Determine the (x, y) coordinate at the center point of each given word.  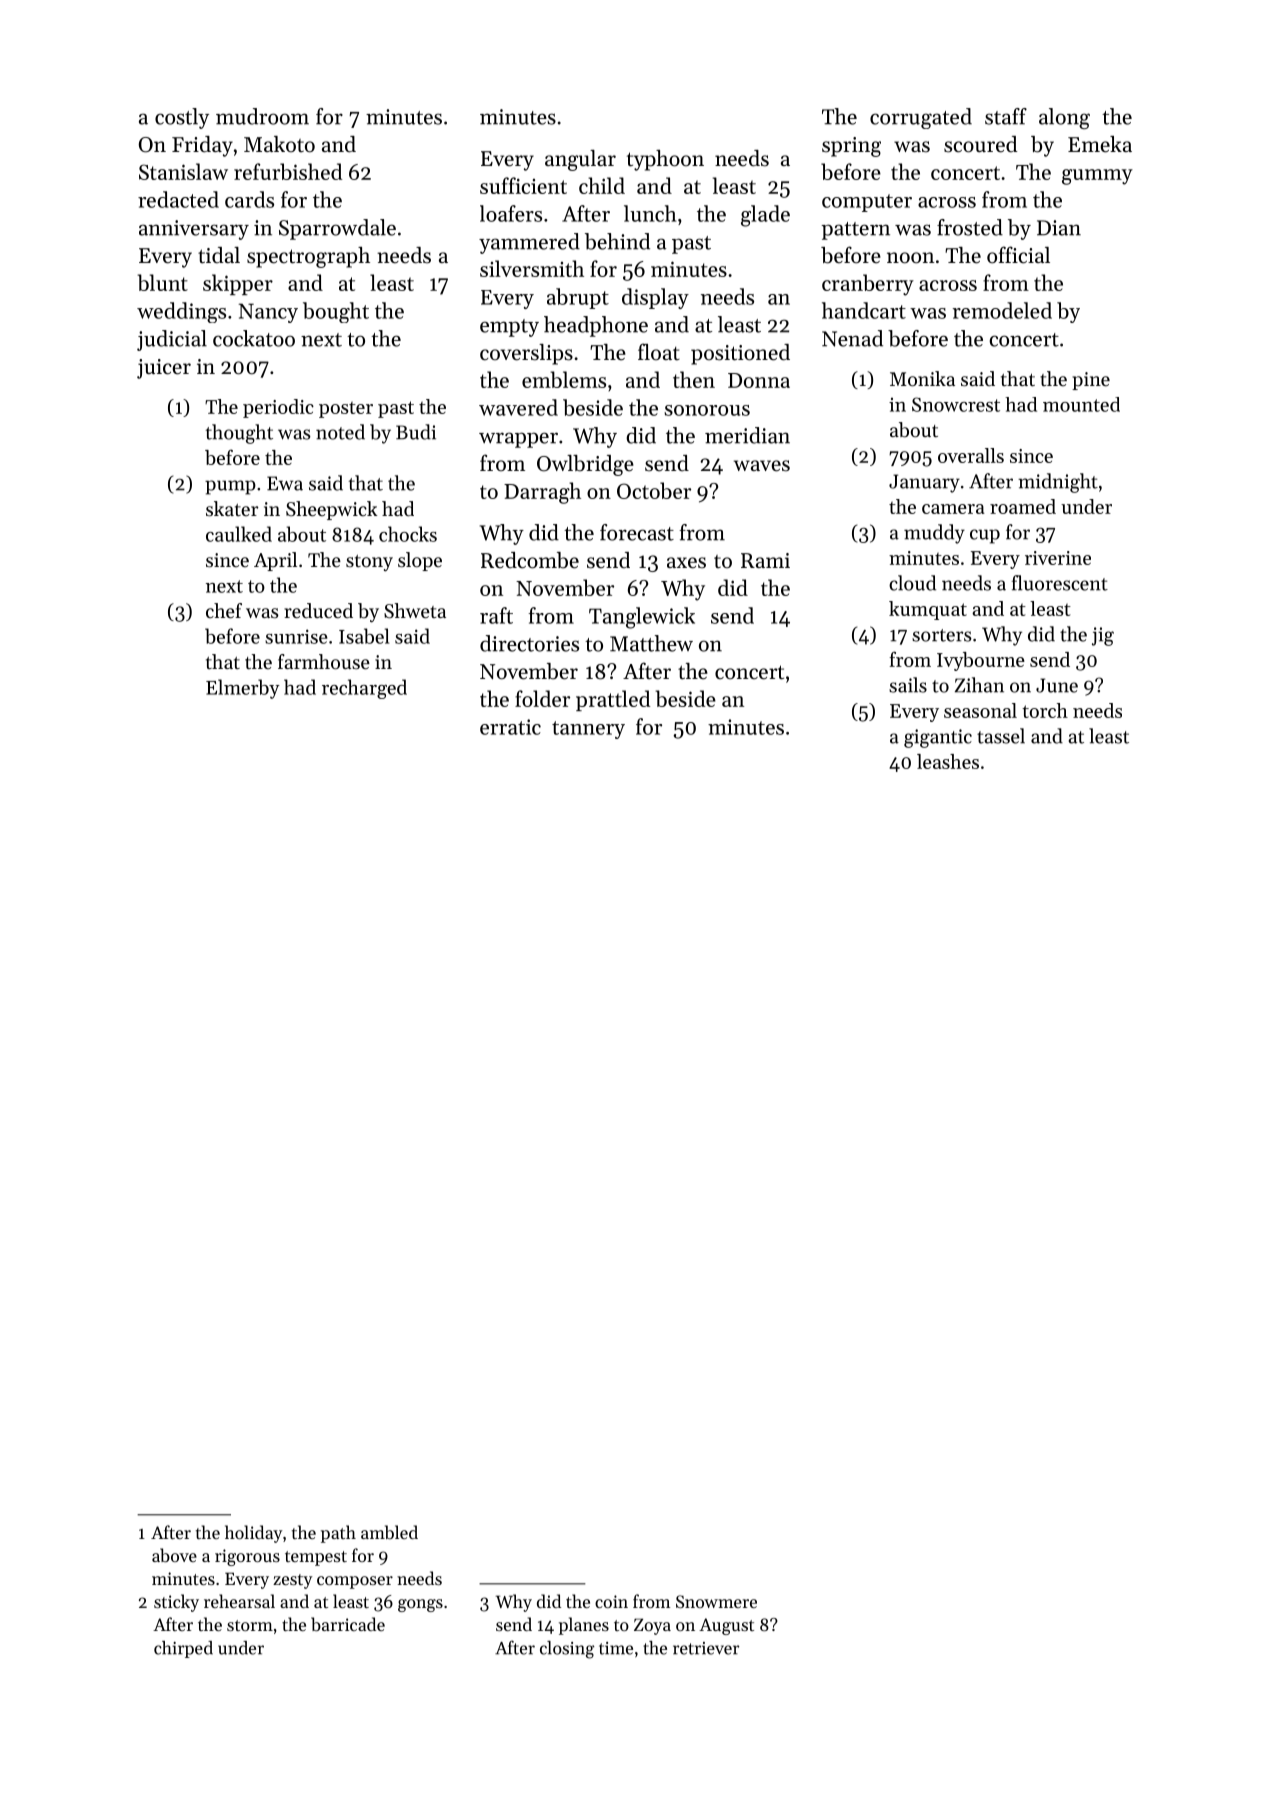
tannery (588, 730)
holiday (253, 1534)
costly (182, 118)
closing (567, 1650)
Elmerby (243, 689)
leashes (948, 761)
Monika (922, 379)
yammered (529, 243)
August (726, 1626)
